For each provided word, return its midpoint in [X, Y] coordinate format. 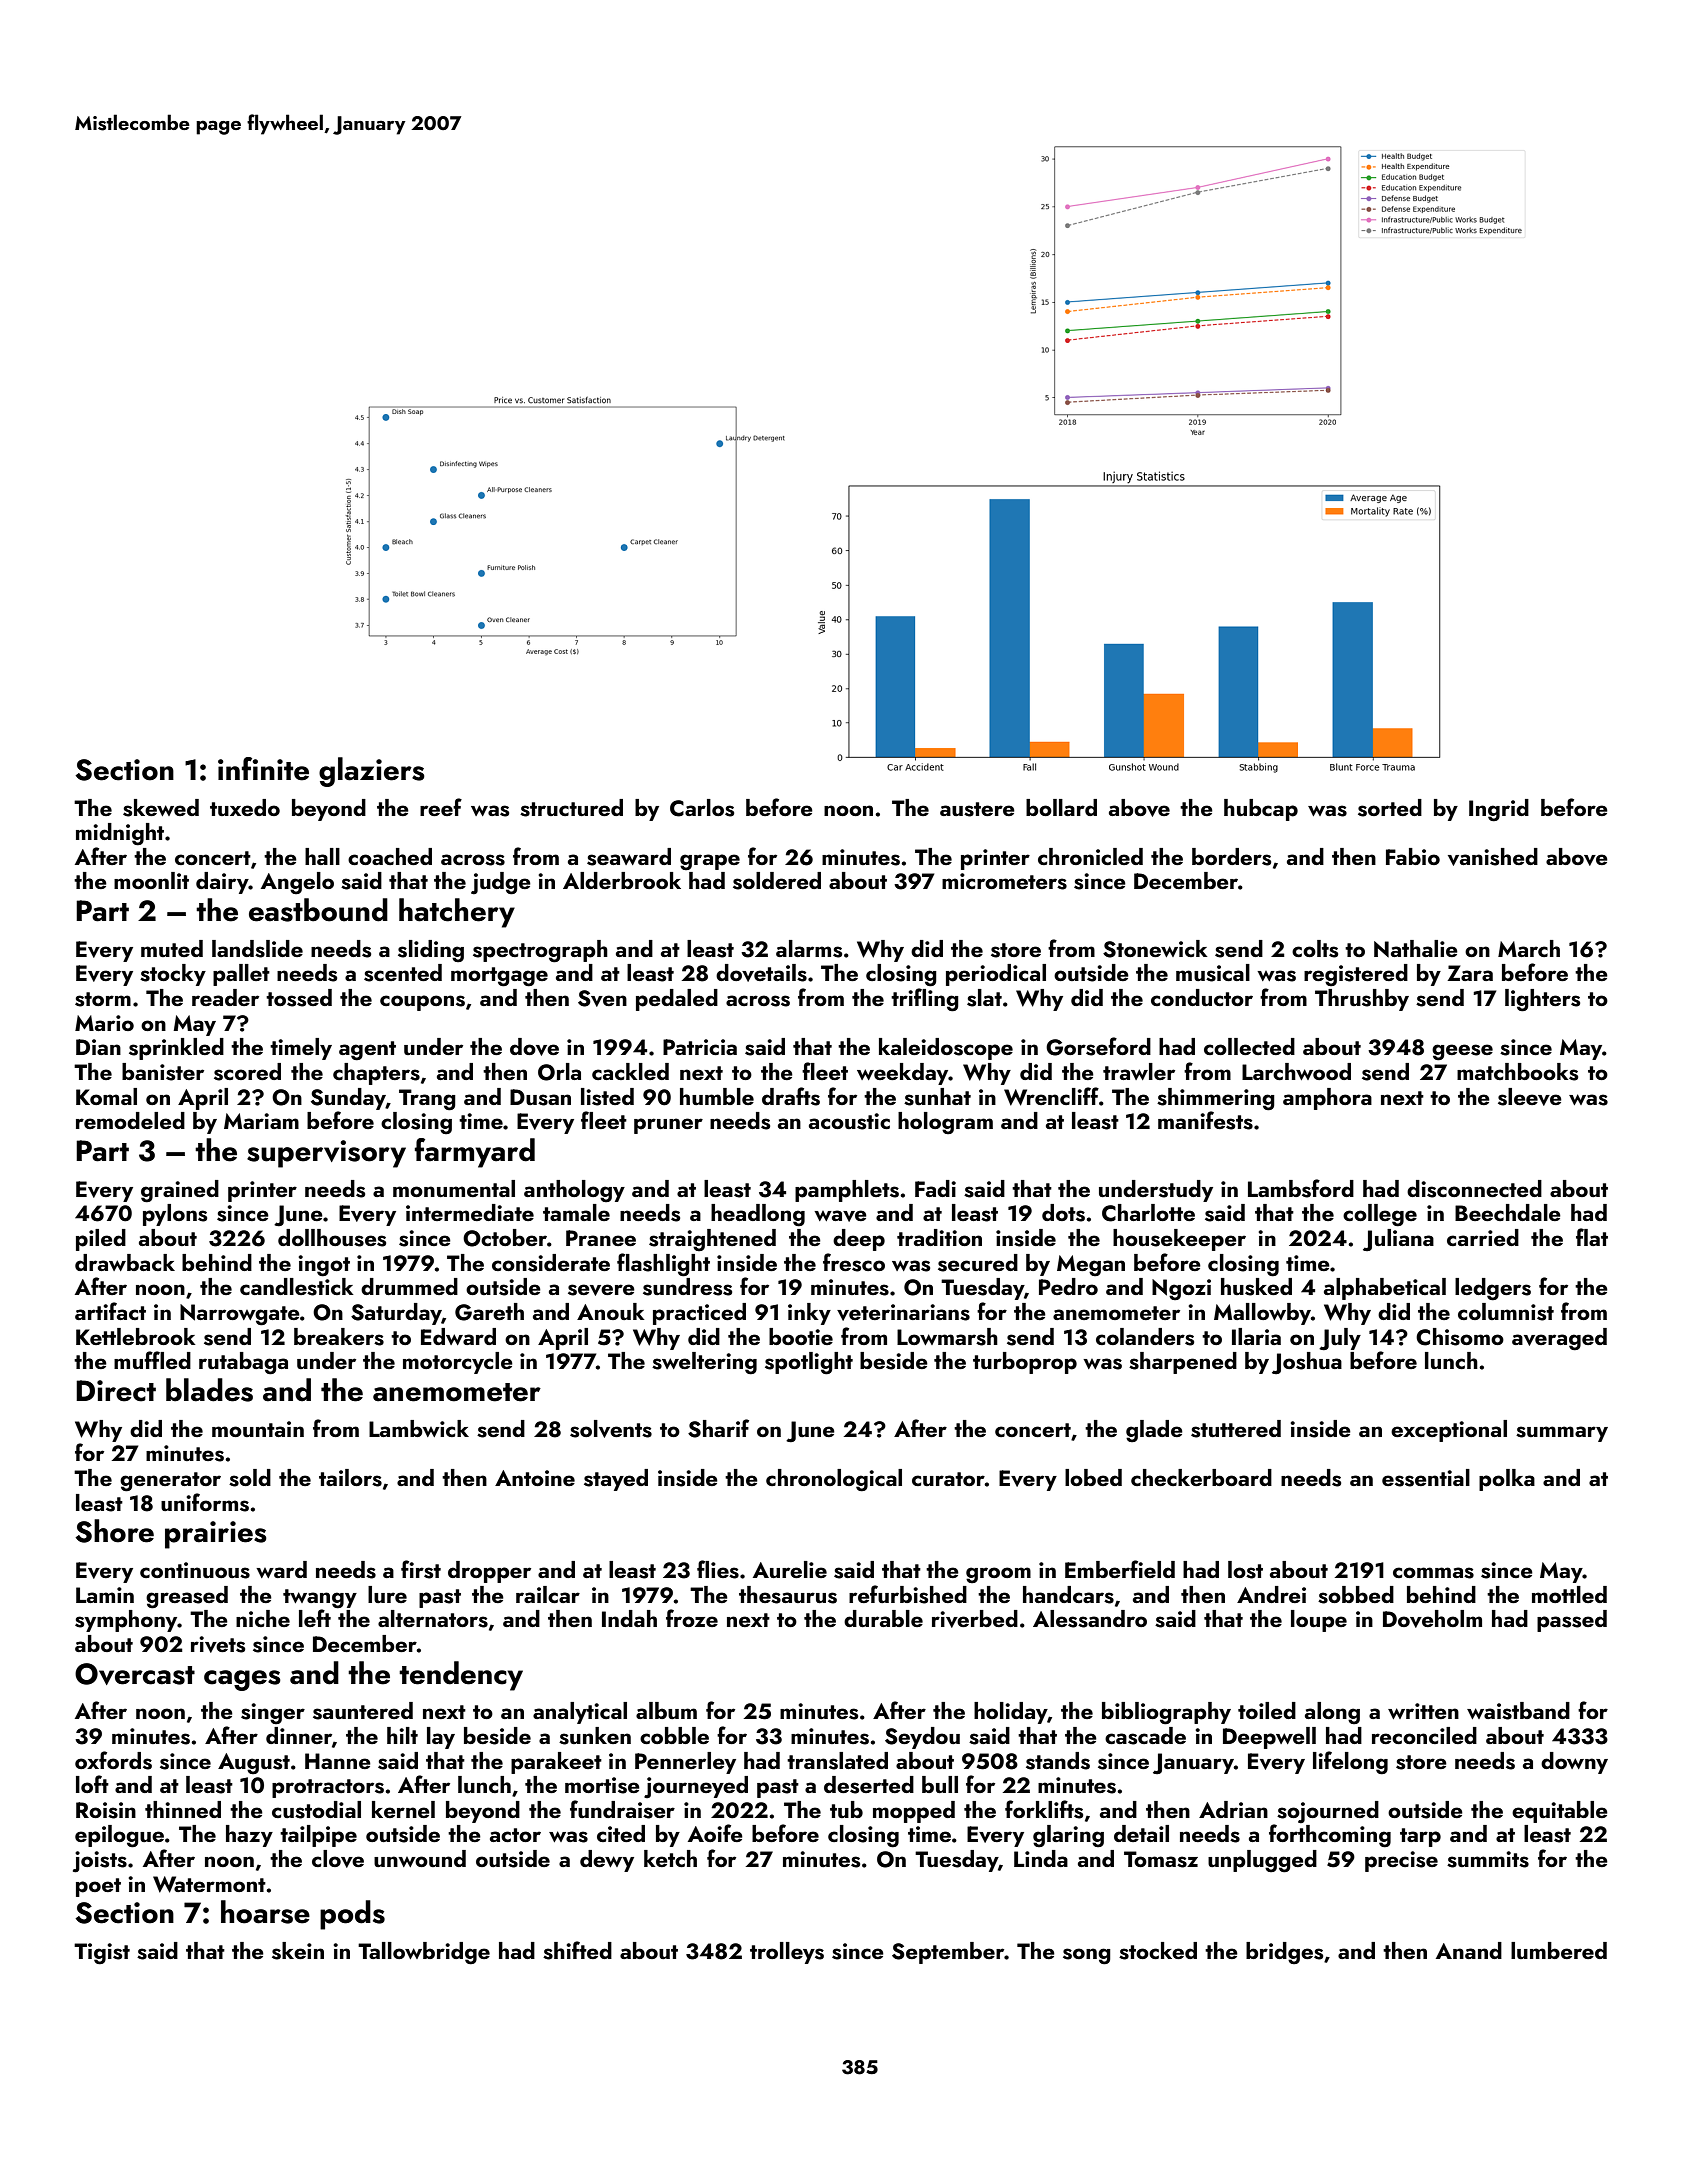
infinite [263, 769]
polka [1507, 1480]
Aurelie [790, 1569]
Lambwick [419, 1428]
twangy [320, 1599]
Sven [602, 998]
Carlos [702, 808]
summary [1562, 1434]
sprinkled [176, 1049]
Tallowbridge [424, 1953]
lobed [1093, 1477]
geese [1462, 1052]
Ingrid [1499, 810]
